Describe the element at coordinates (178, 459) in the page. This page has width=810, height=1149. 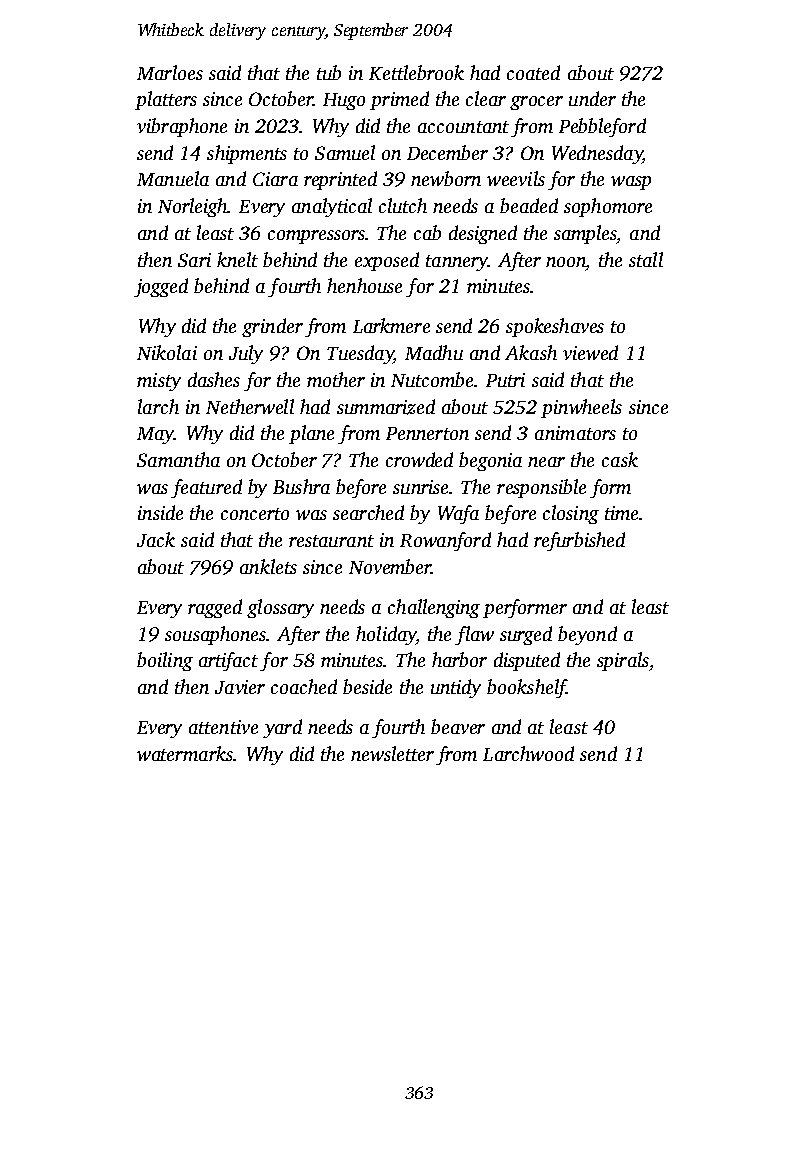
I see `Samantha` at that location.
